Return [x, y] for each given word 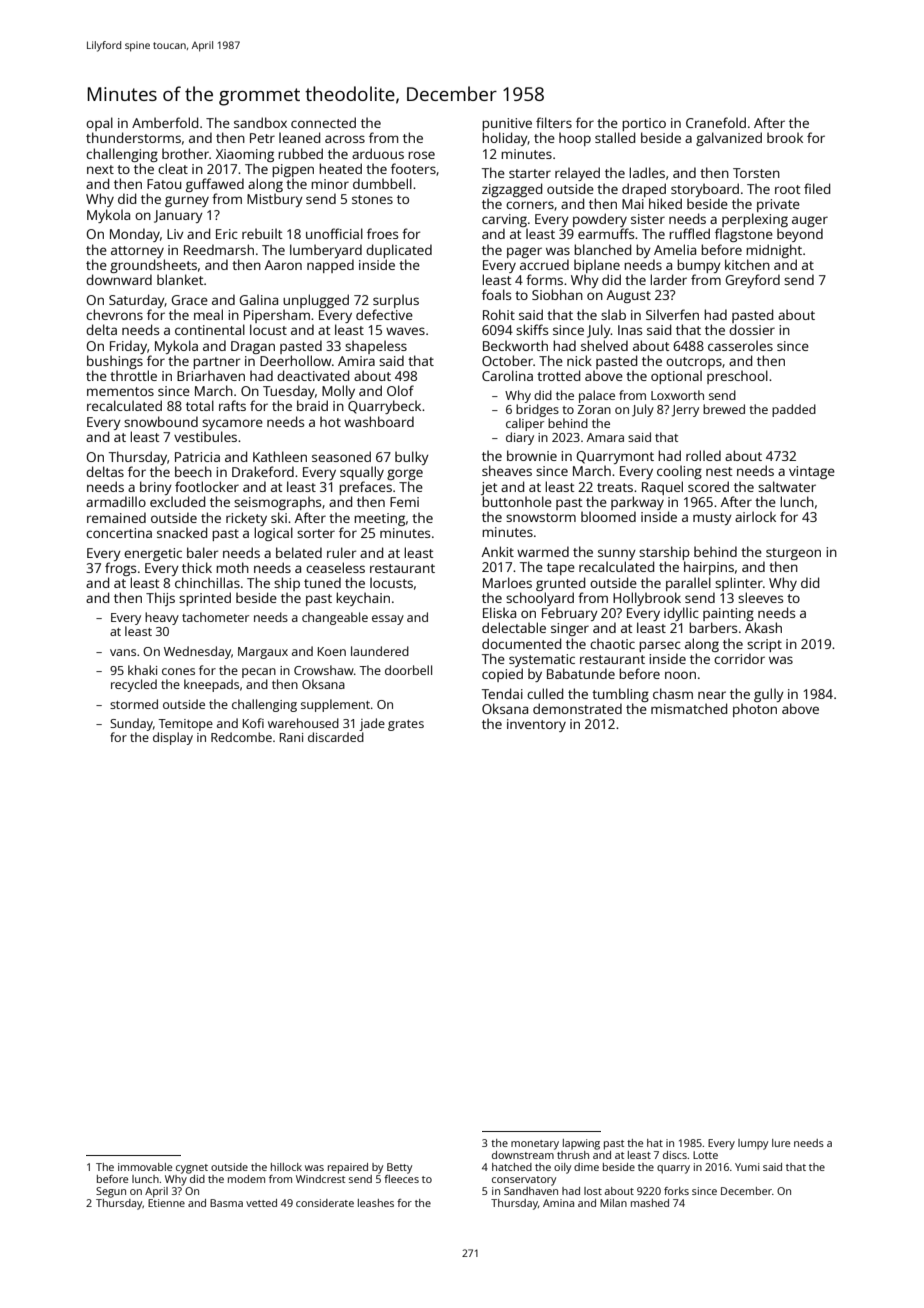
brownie [532, 455]
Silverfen [672, 314]
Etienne [166, 1203]
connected [323, 122]
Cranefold [716, 122]
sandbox [260, 122]
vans [123, 652]
